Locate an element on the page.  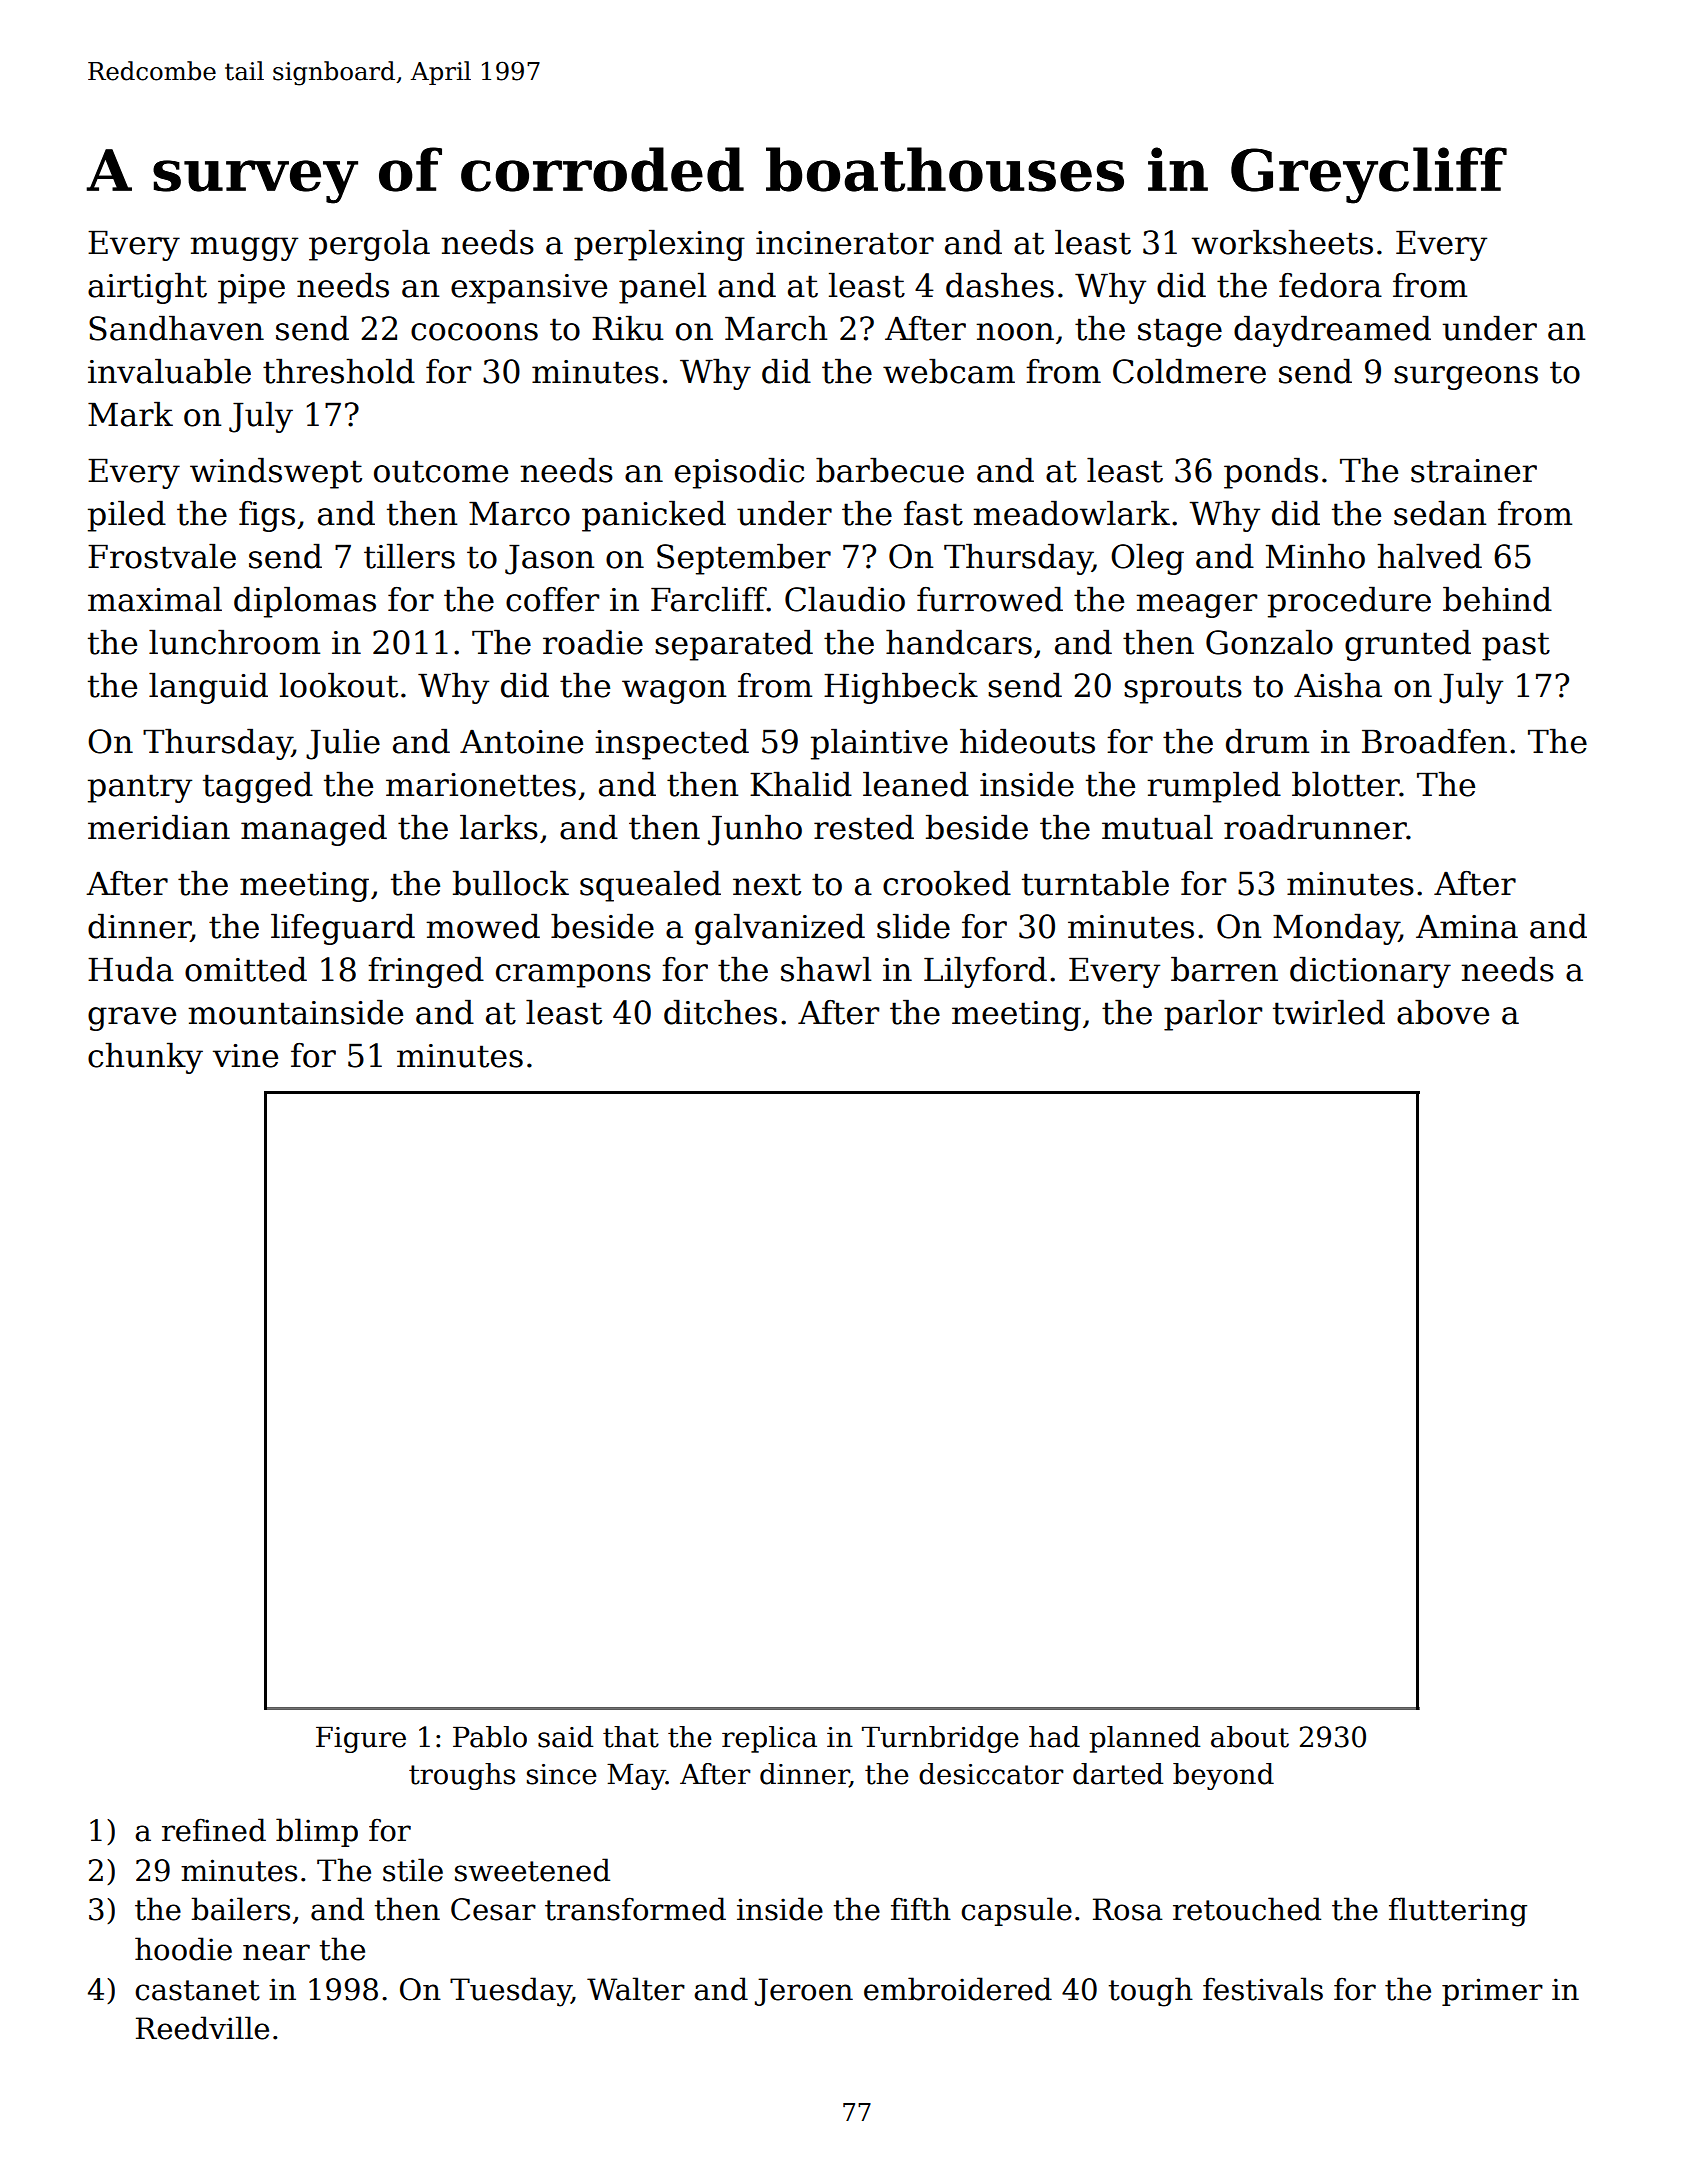
ditches is located at coordinates (720, 1012).
